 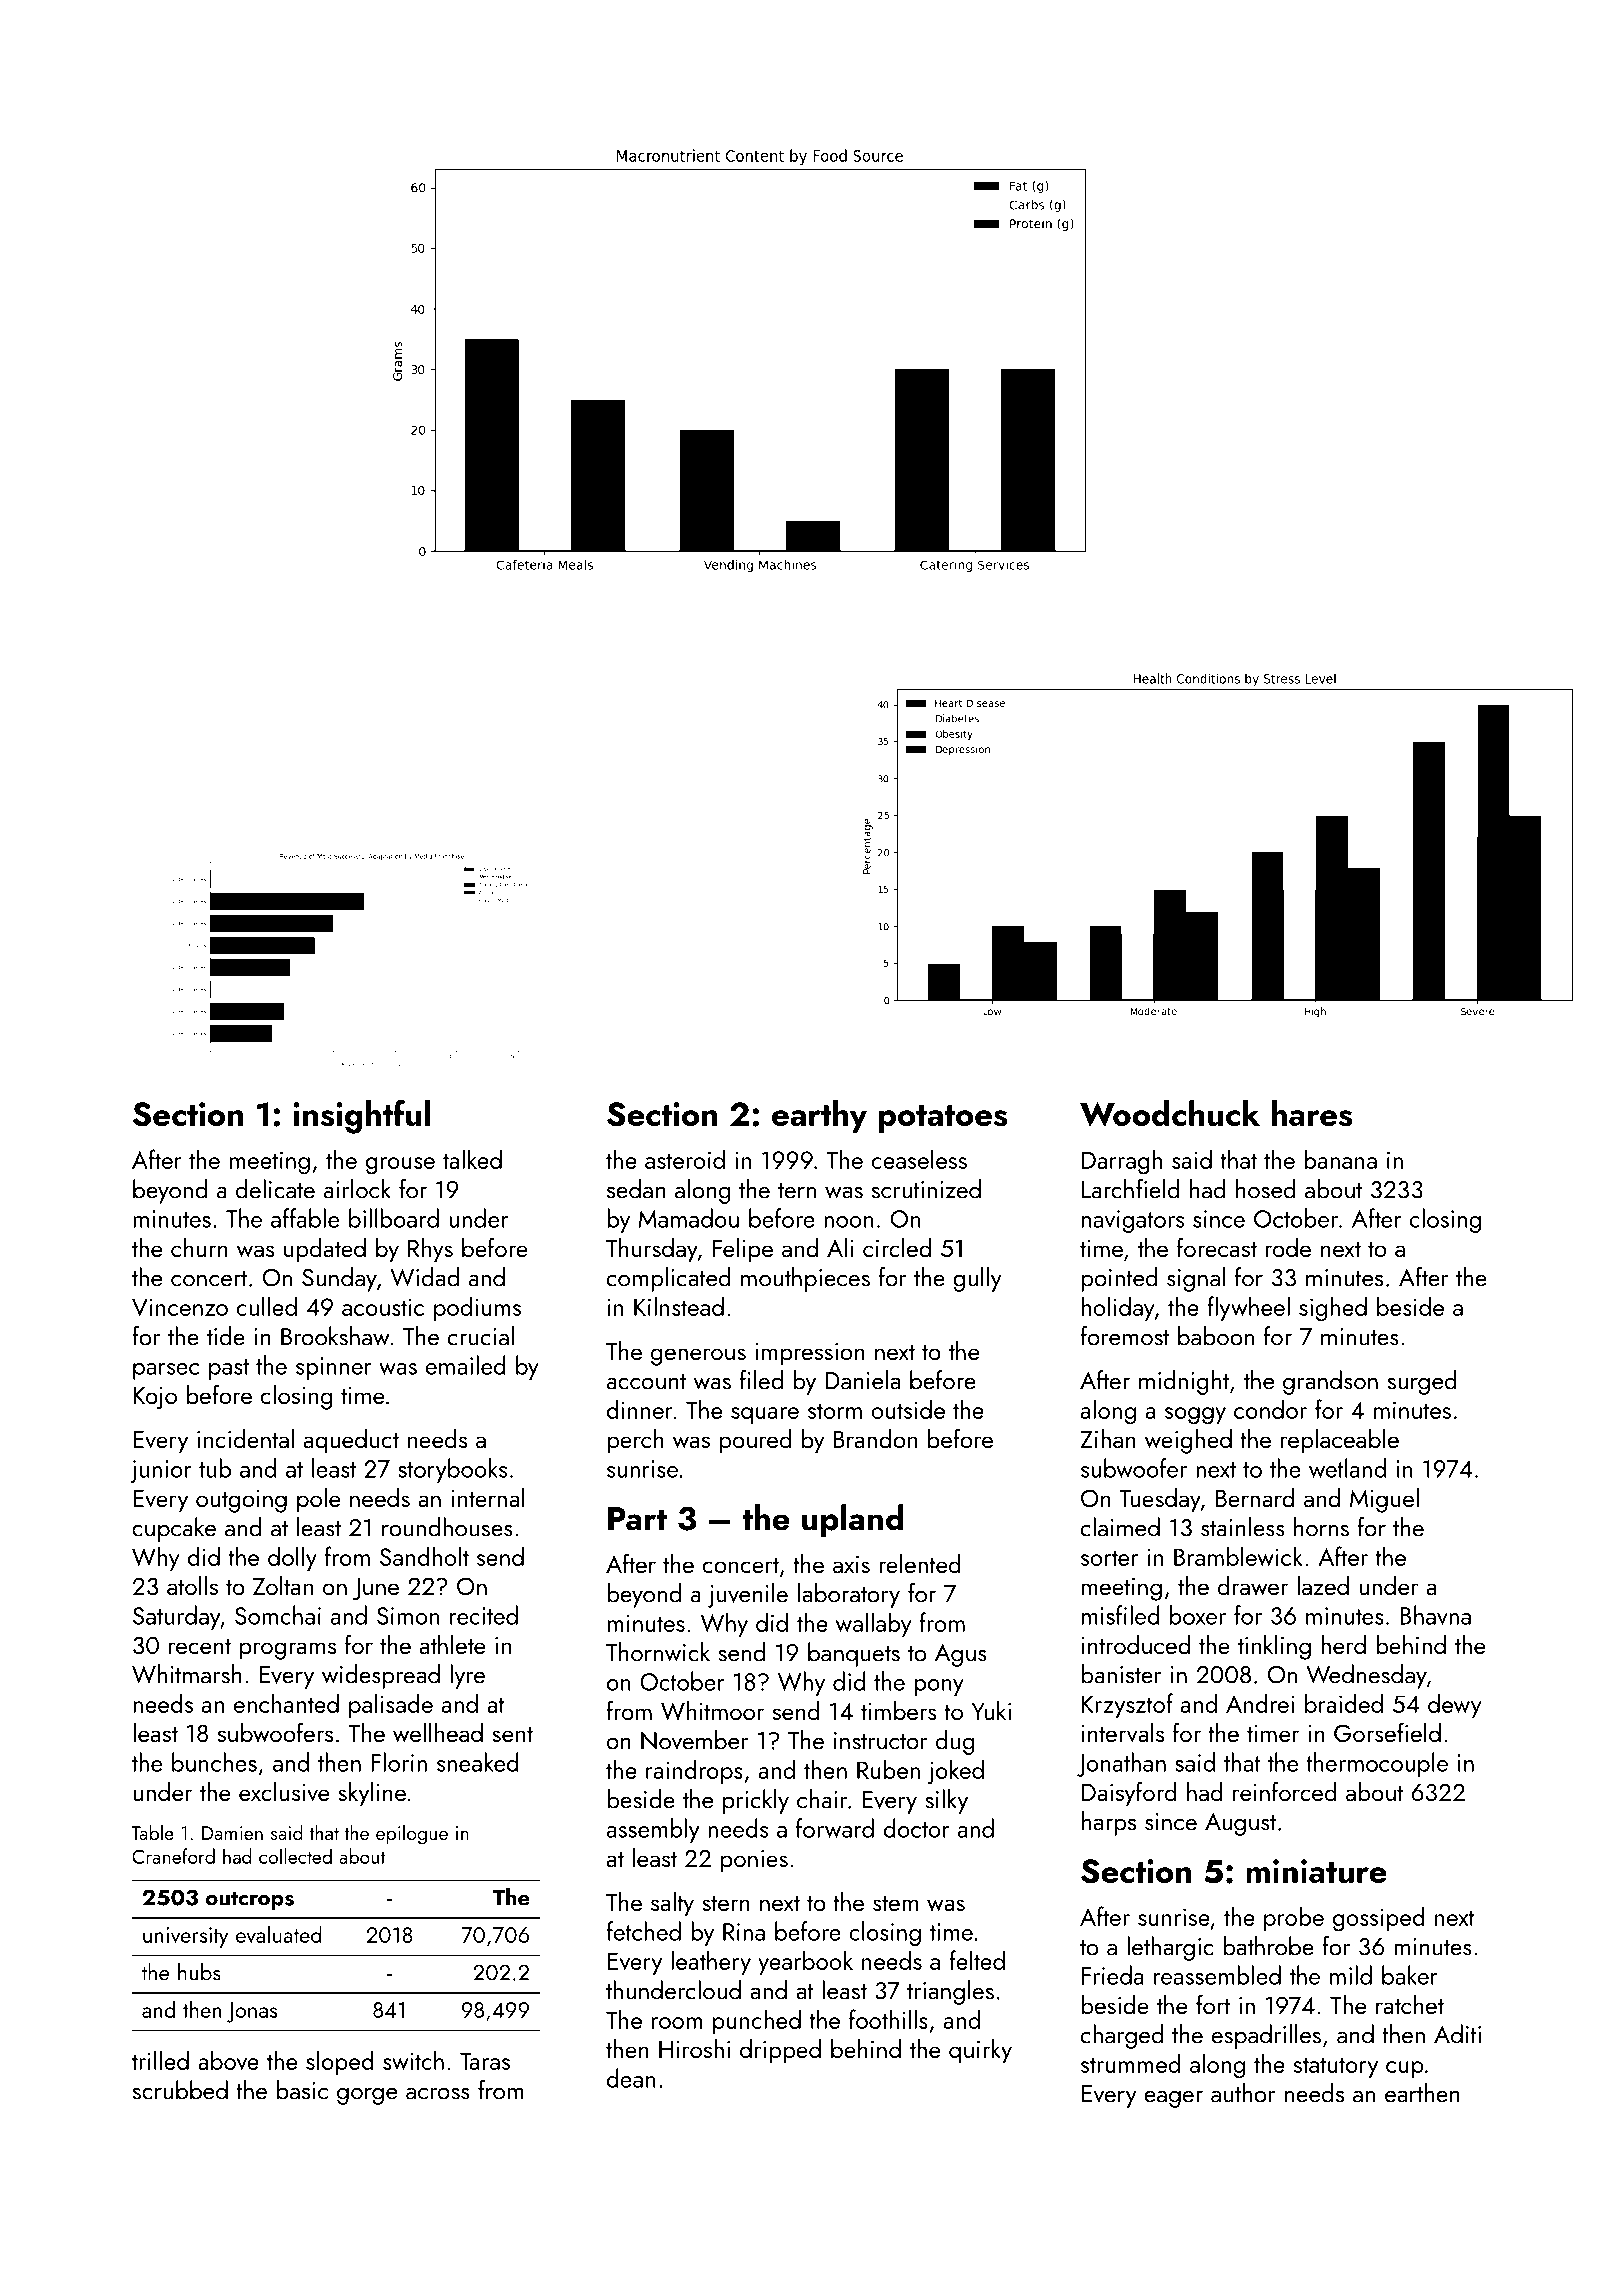 I want to click on generous, so click(x=698, y=1357).
